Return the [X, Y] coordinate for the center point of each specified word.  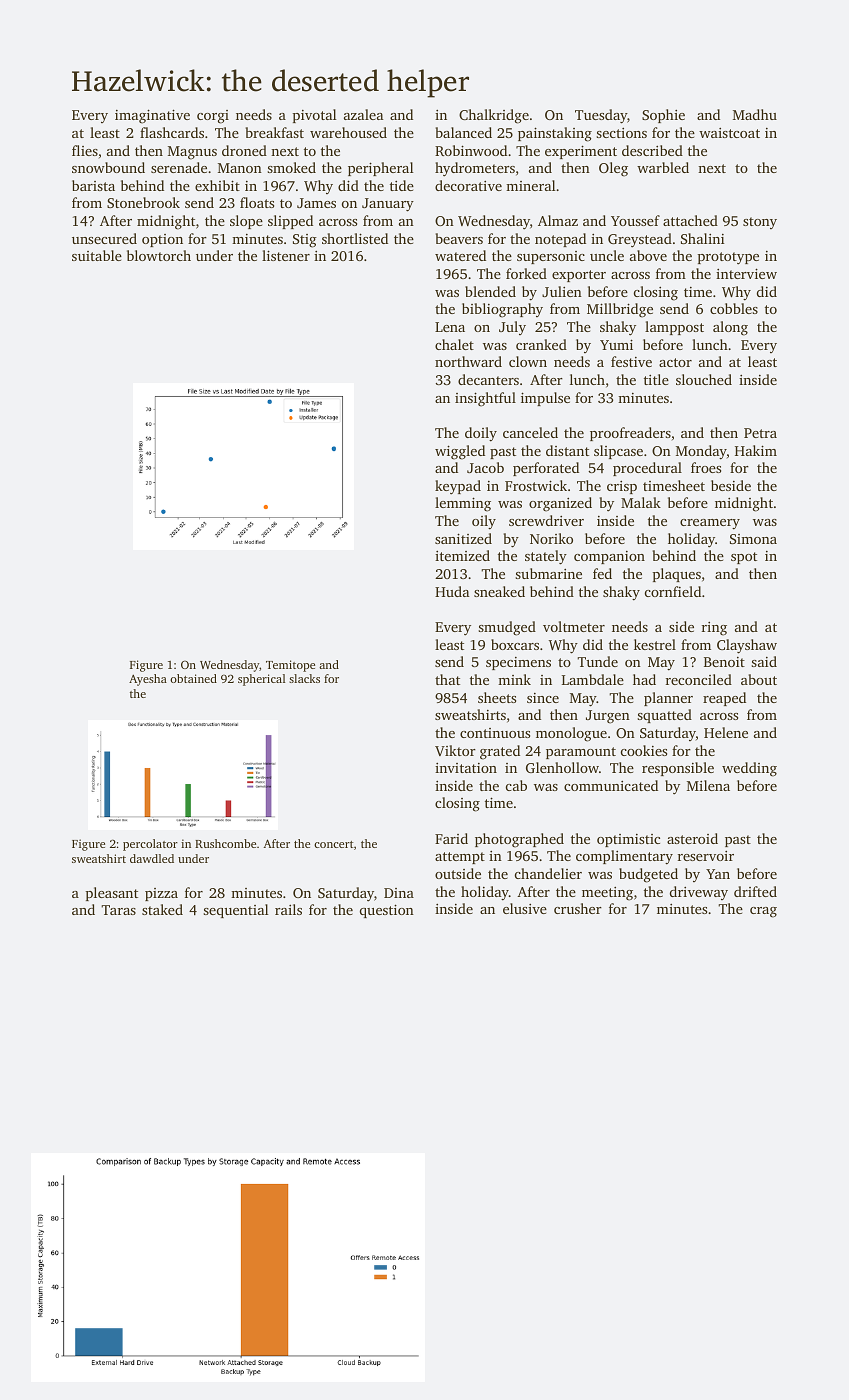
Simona [753, 539]
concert [334, 844]
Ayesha [148, 680]
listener [286, 255]
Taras [118, 910]
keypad [458, 487]
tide [402, 185]
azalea [363, 114]
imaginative [152, 116]
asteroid [692, 838]
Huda [452, 591]
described [652, 150]
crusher [578, 908]
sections [621, 133]
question [387, 911]
